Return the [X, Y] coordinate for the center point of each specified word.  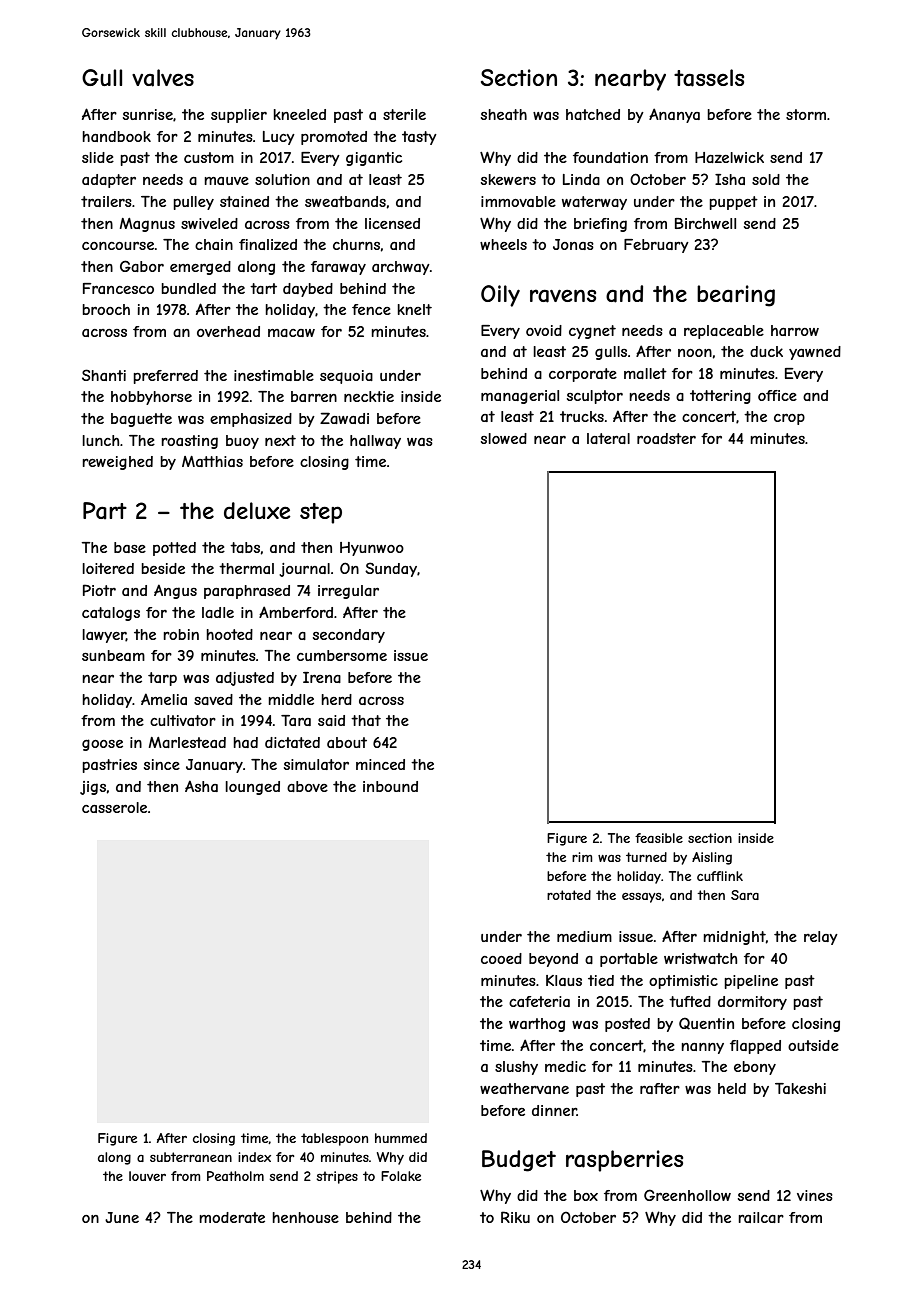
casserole [114, 807]
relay [821, 938]
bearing [736, 296]
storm [806, 114]
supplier [239, 116]
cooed [501, 958]
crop [789, 419]
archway [401, 268]
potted [174, 549]
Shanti [104, 375]
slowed [504, 438]
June [122, 1217]
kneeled [299, 114]
